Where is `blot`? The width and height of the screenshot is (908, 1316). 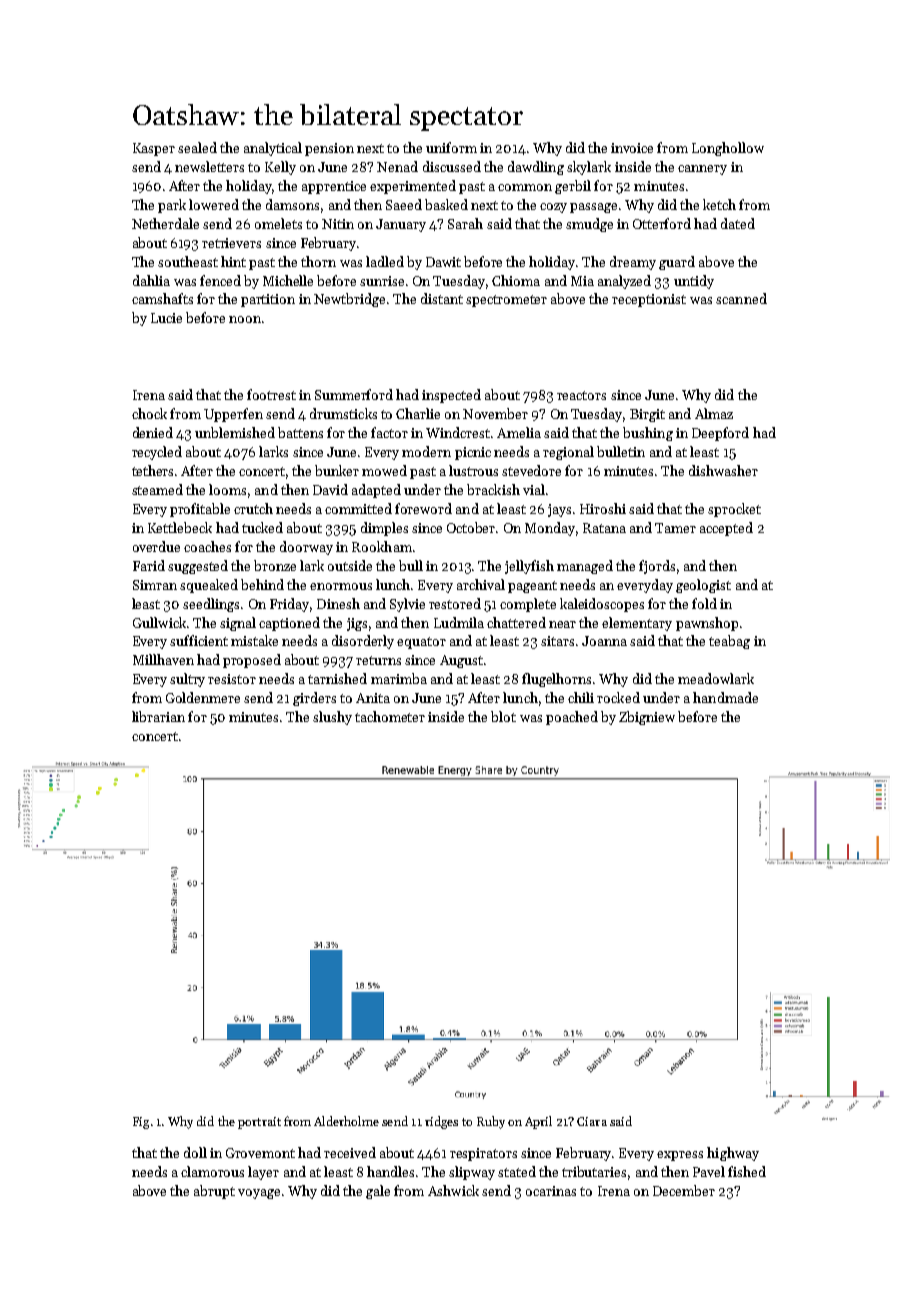
blot is located at coordinates (503, 716).
